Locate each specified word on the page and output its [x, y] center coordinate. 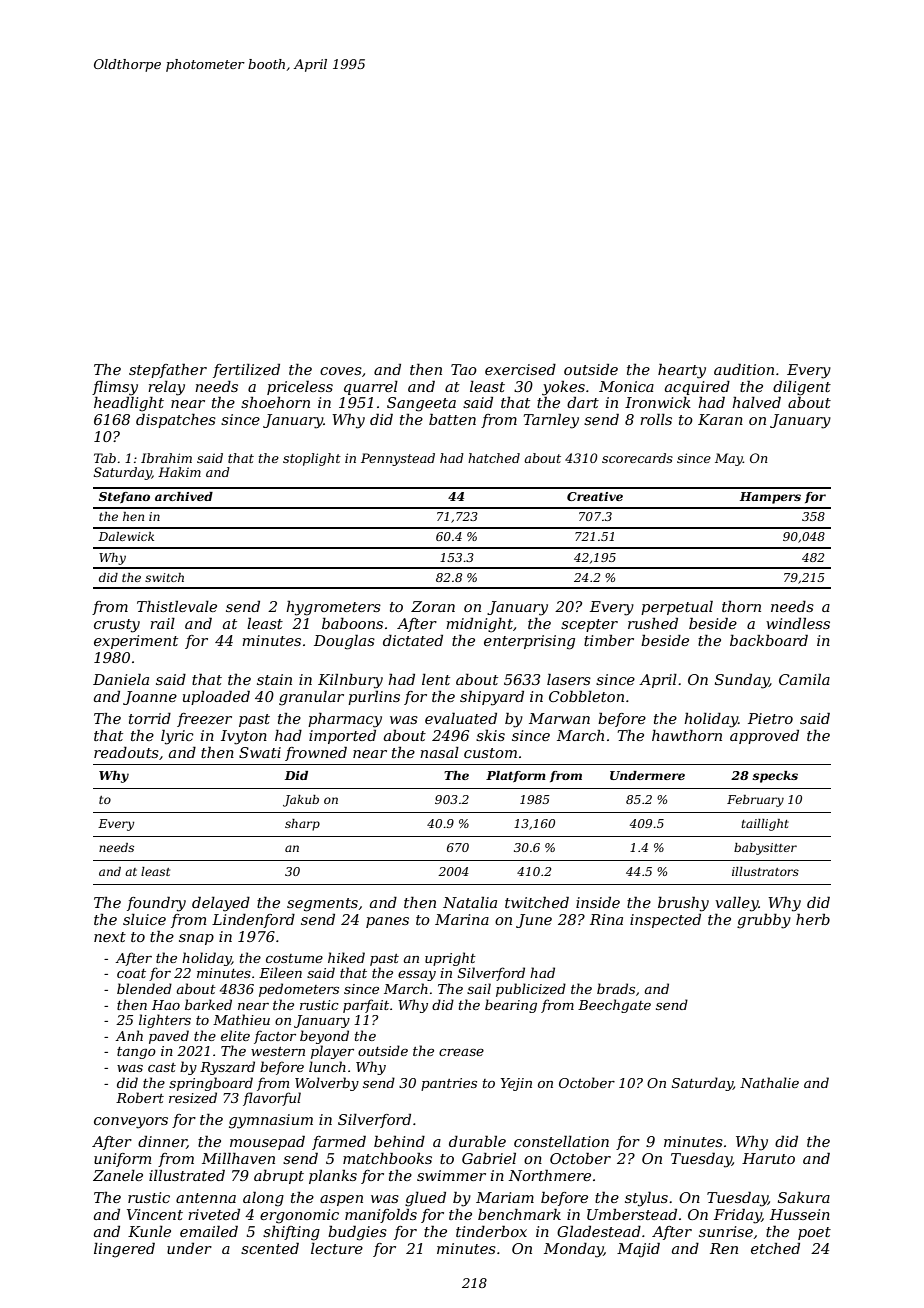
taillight [765, 825]
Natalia [470, 902]
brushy [683, 904]
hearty [682, 371]
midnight [479, 625]
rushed [653, 623]
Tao [464, 369]
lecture [337, 1248]
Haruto [768, 1158]
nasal [439, 752]
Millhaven [238, 1158]
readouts [126, 752]
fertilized [246, 371]
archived [184, 496]
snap [196, 939]
